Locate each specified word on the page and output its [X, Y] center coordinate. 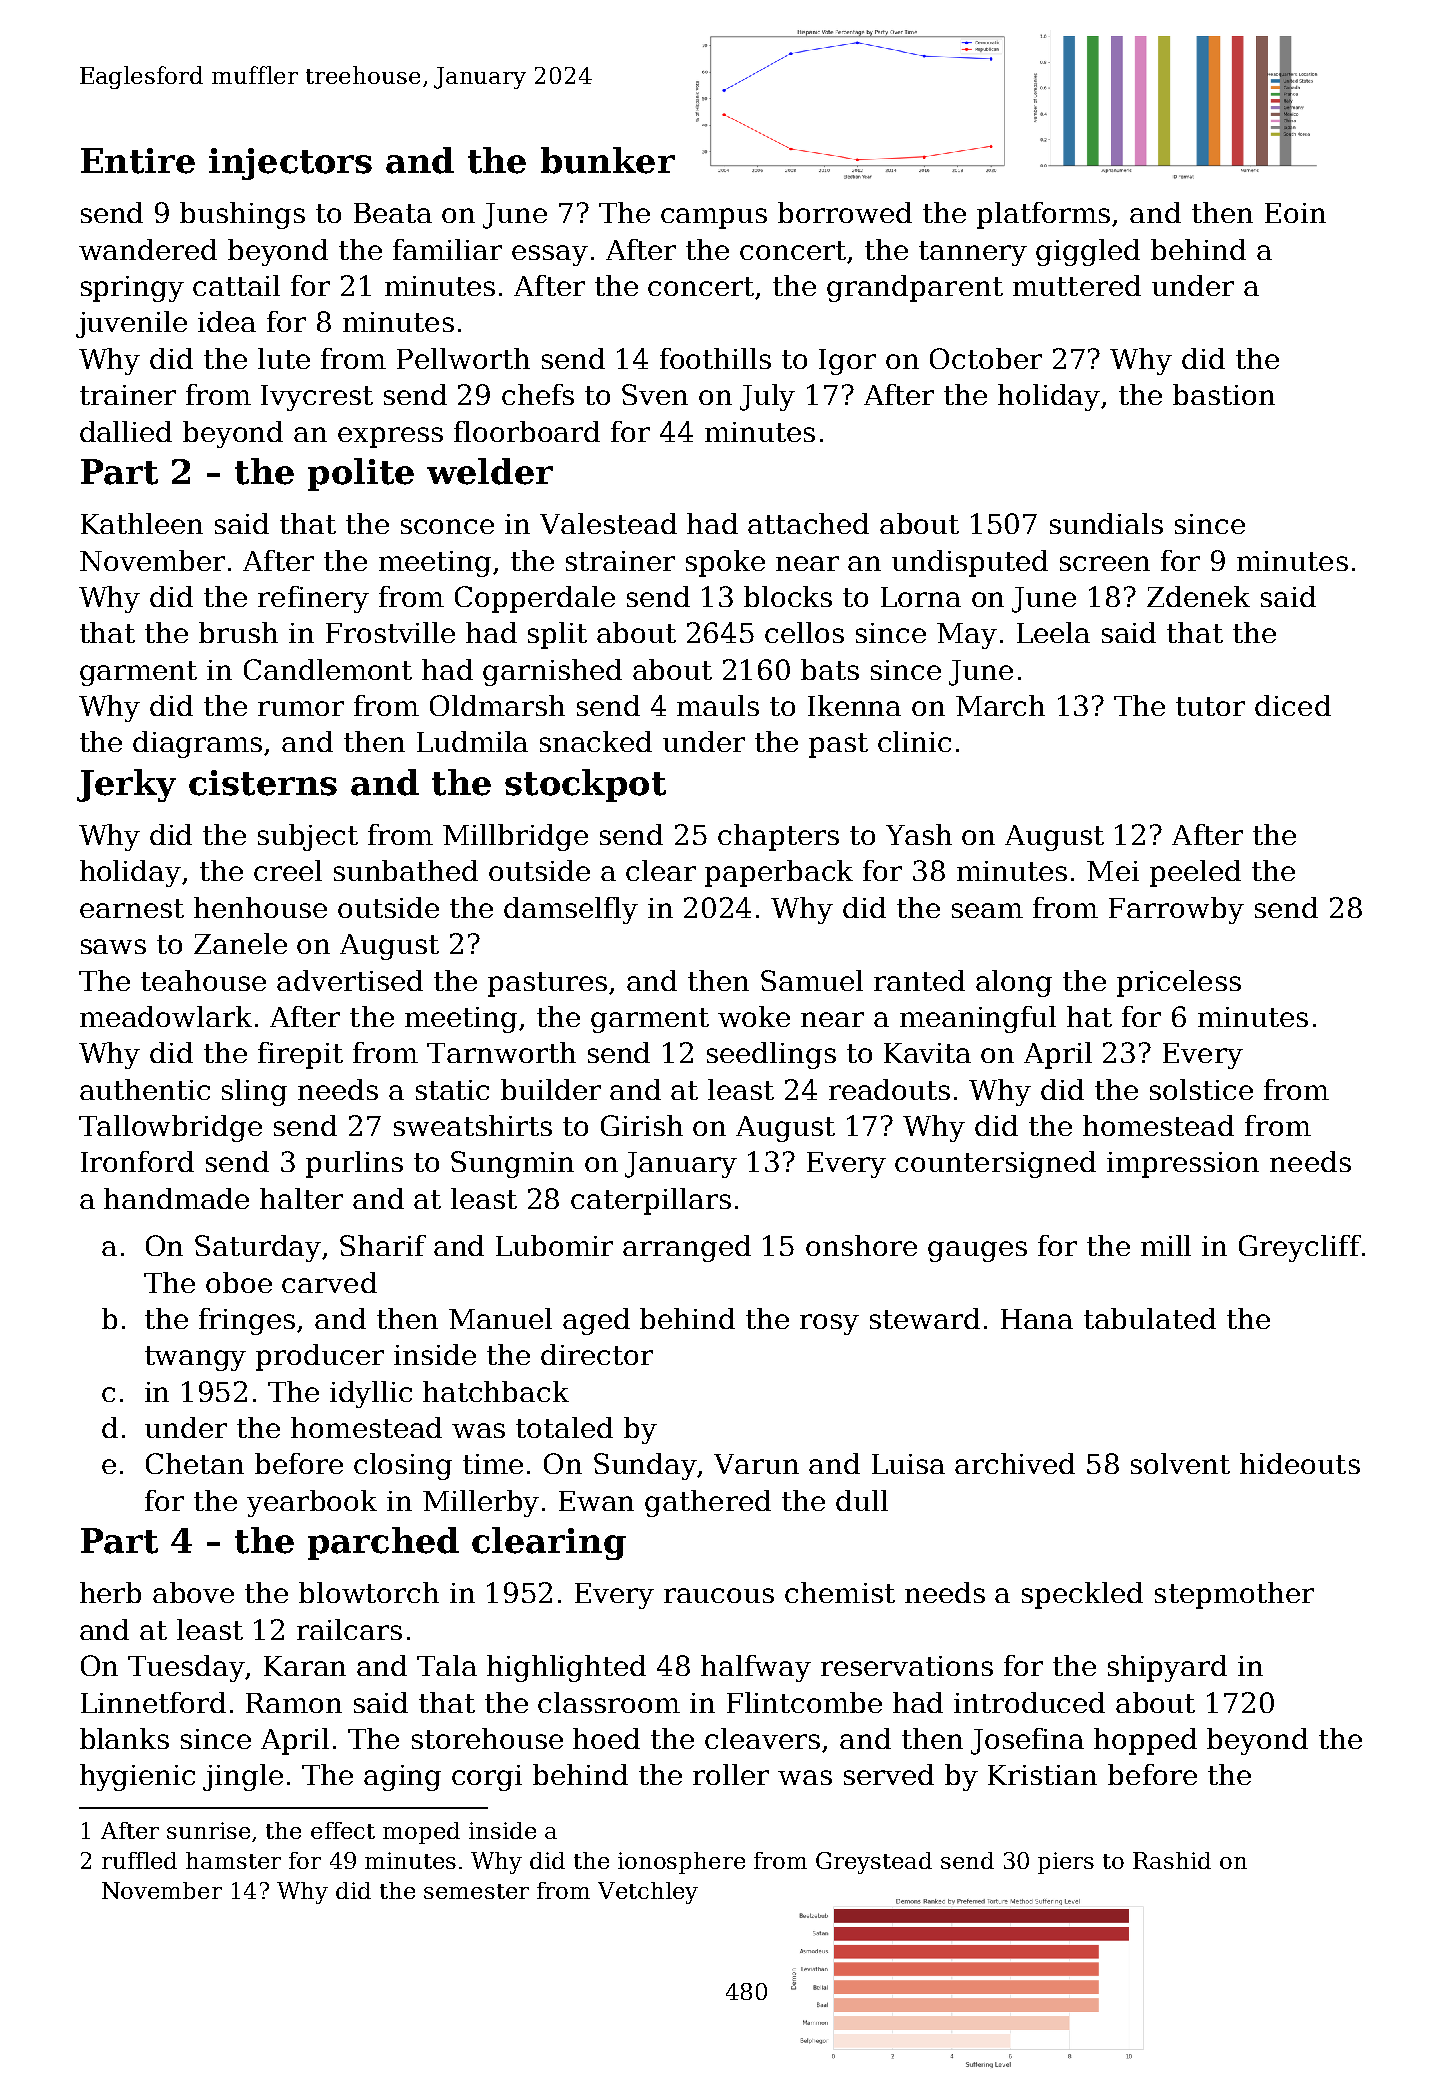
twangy [195, 1358]
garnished [552, 672]
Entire [138, 161]
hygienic [137, 1777]
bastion [1224, 394]
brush [238, 632]
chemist [840, 1592]
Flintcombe [804, 1702]
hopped [1145, 1741]
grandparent [915, 288]
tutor [1210, 706]
